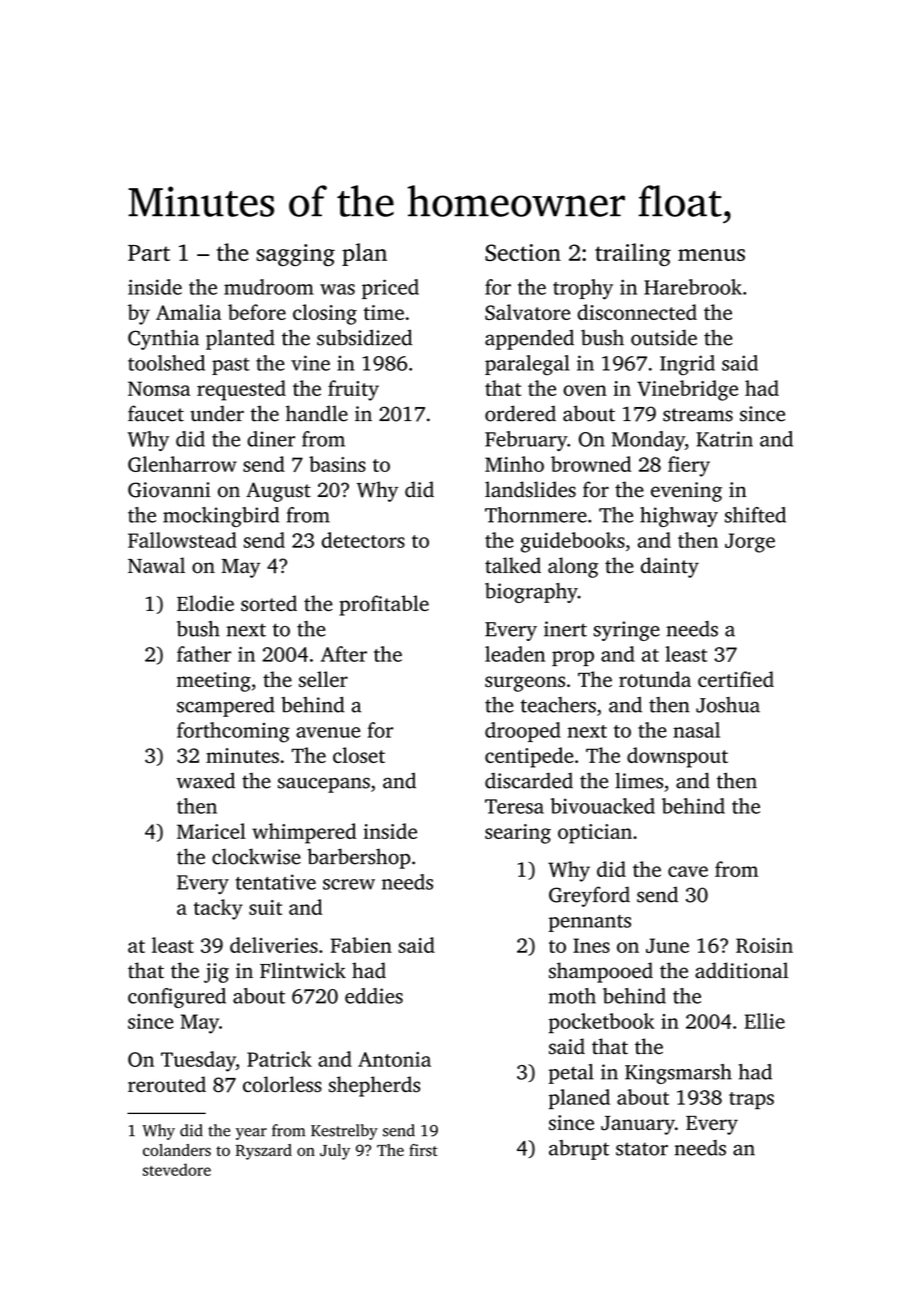 This document has height=1311, width=924. I want to click on father, so click(204, 654).
